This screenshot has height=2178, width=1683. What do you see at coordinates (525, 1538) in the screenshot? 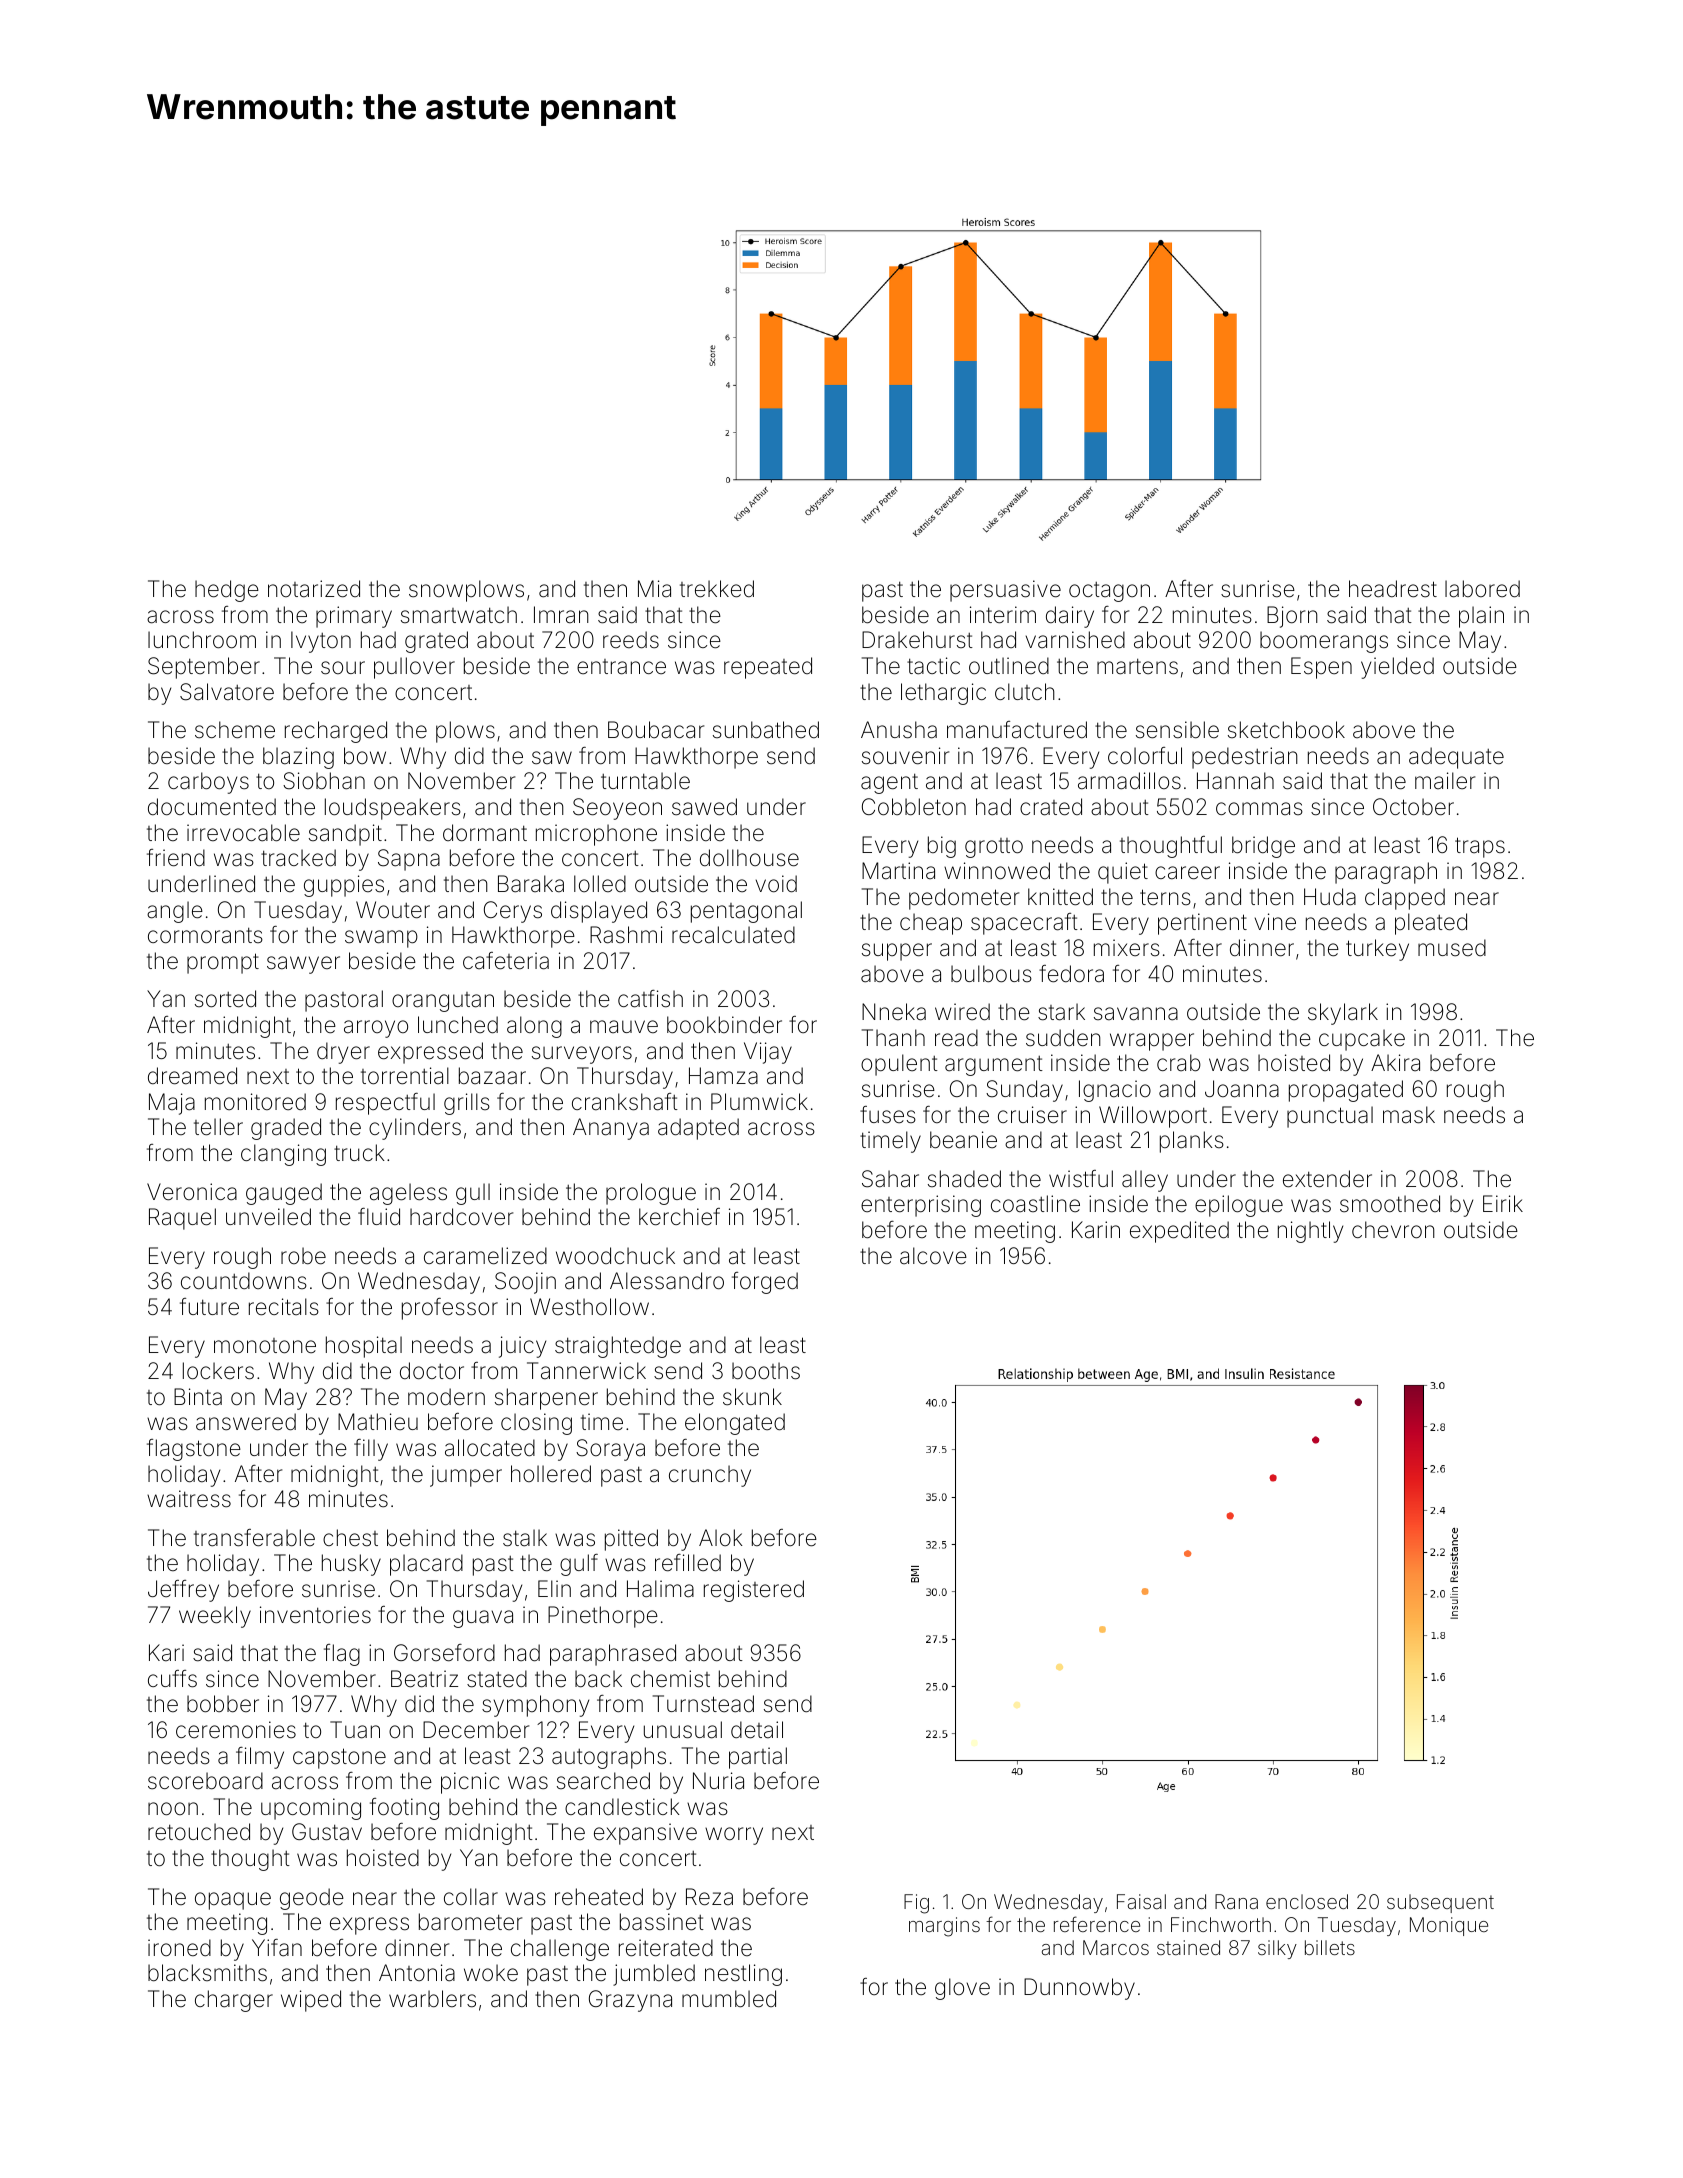
I see `stalk` at bounding box center [525, 1538].
